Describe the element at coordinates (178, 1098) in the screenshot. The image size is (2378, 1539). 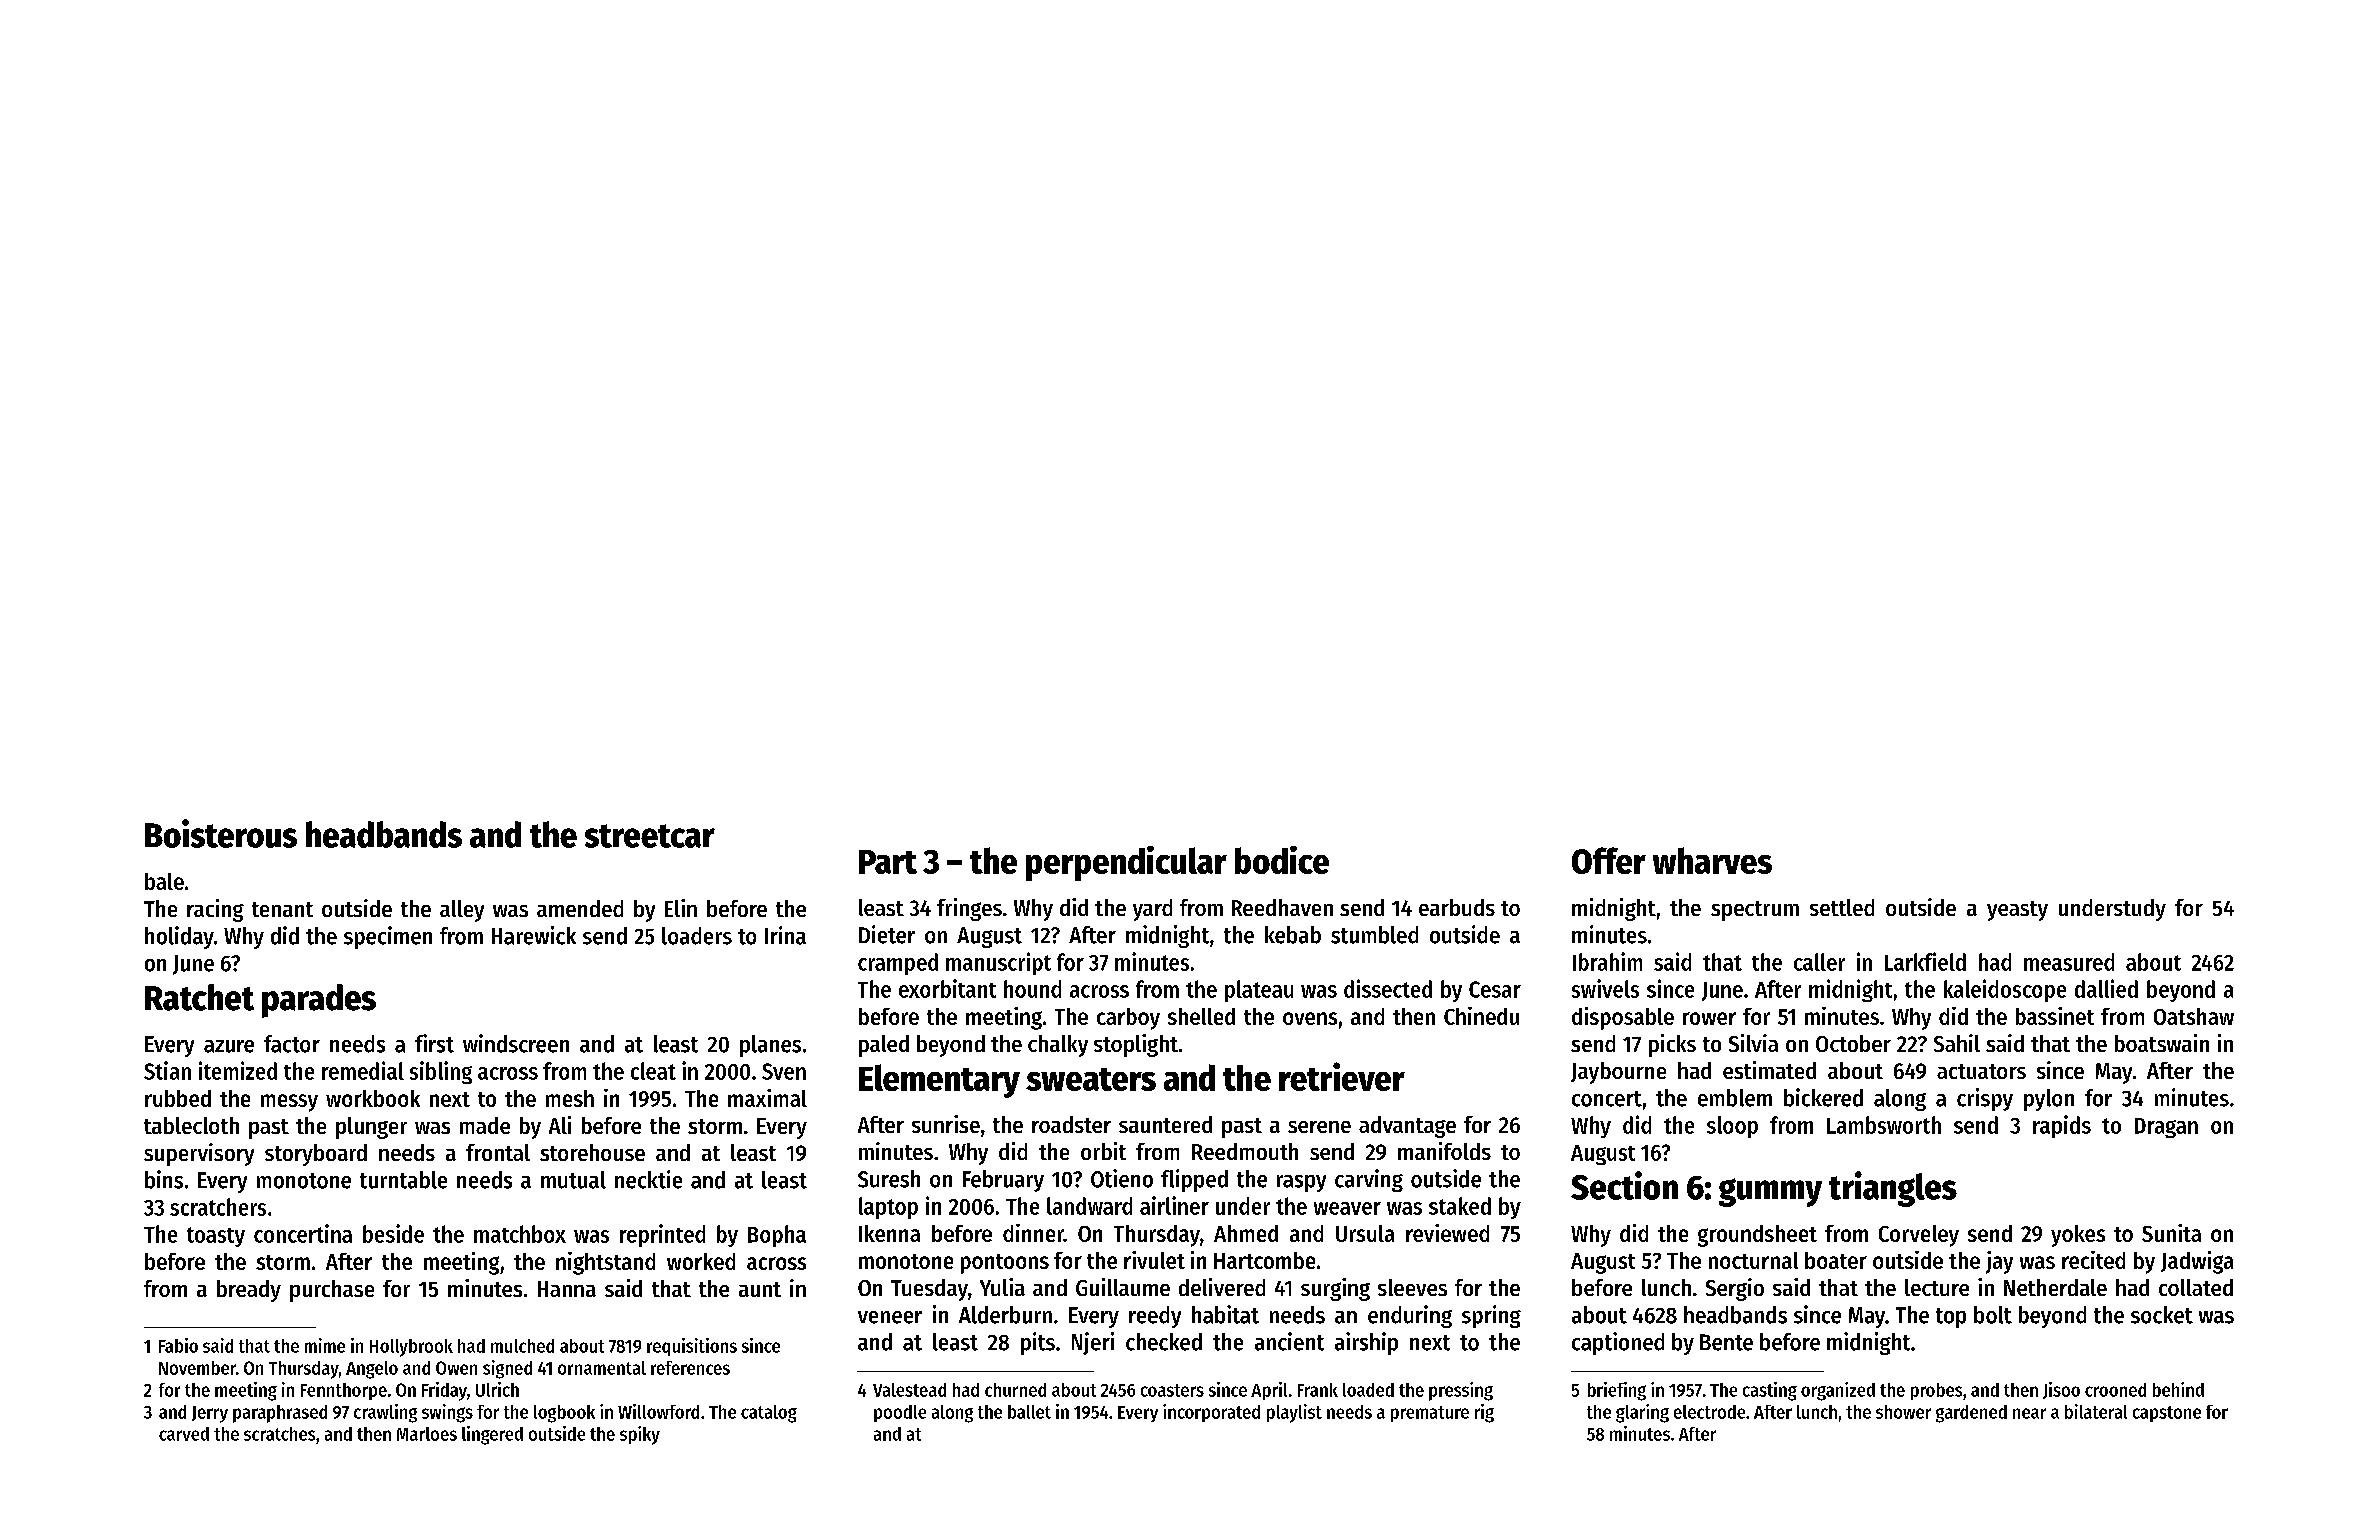
I see `rubbed` at that location.
